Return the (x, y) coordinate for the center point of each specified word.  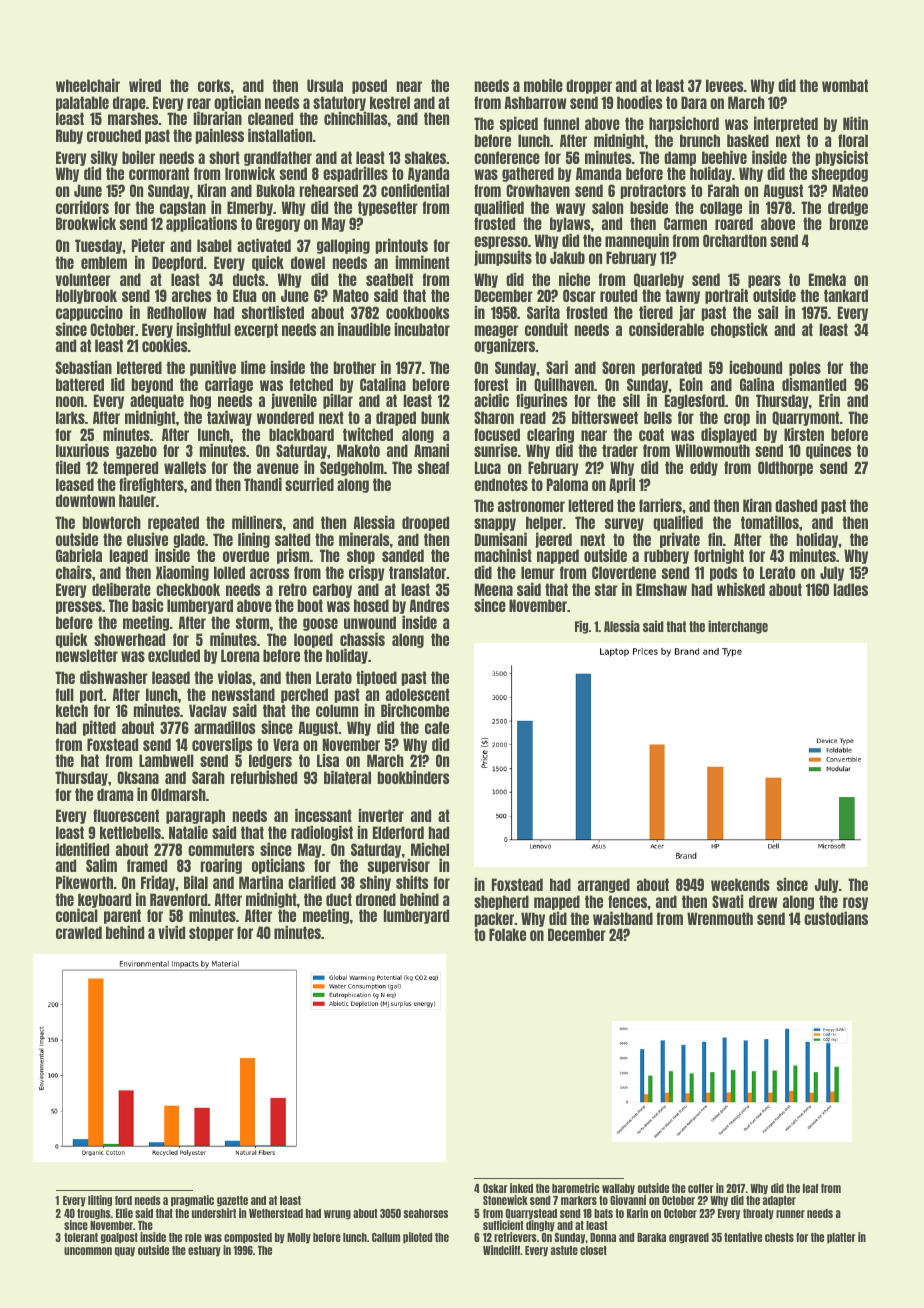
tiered (656, 312)
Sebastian (84, 367)
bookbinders (413, 777)
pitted (99, 728)
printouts (402, 246)
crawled (79, 932)
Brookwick (86, 223)
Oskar (495, 1188)
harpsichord (684, 124)
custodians (836, 918)
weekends (740, 884)
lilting (100, 1201)
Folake (507, 934)
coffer (701, 1188)
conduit (546, 329)
